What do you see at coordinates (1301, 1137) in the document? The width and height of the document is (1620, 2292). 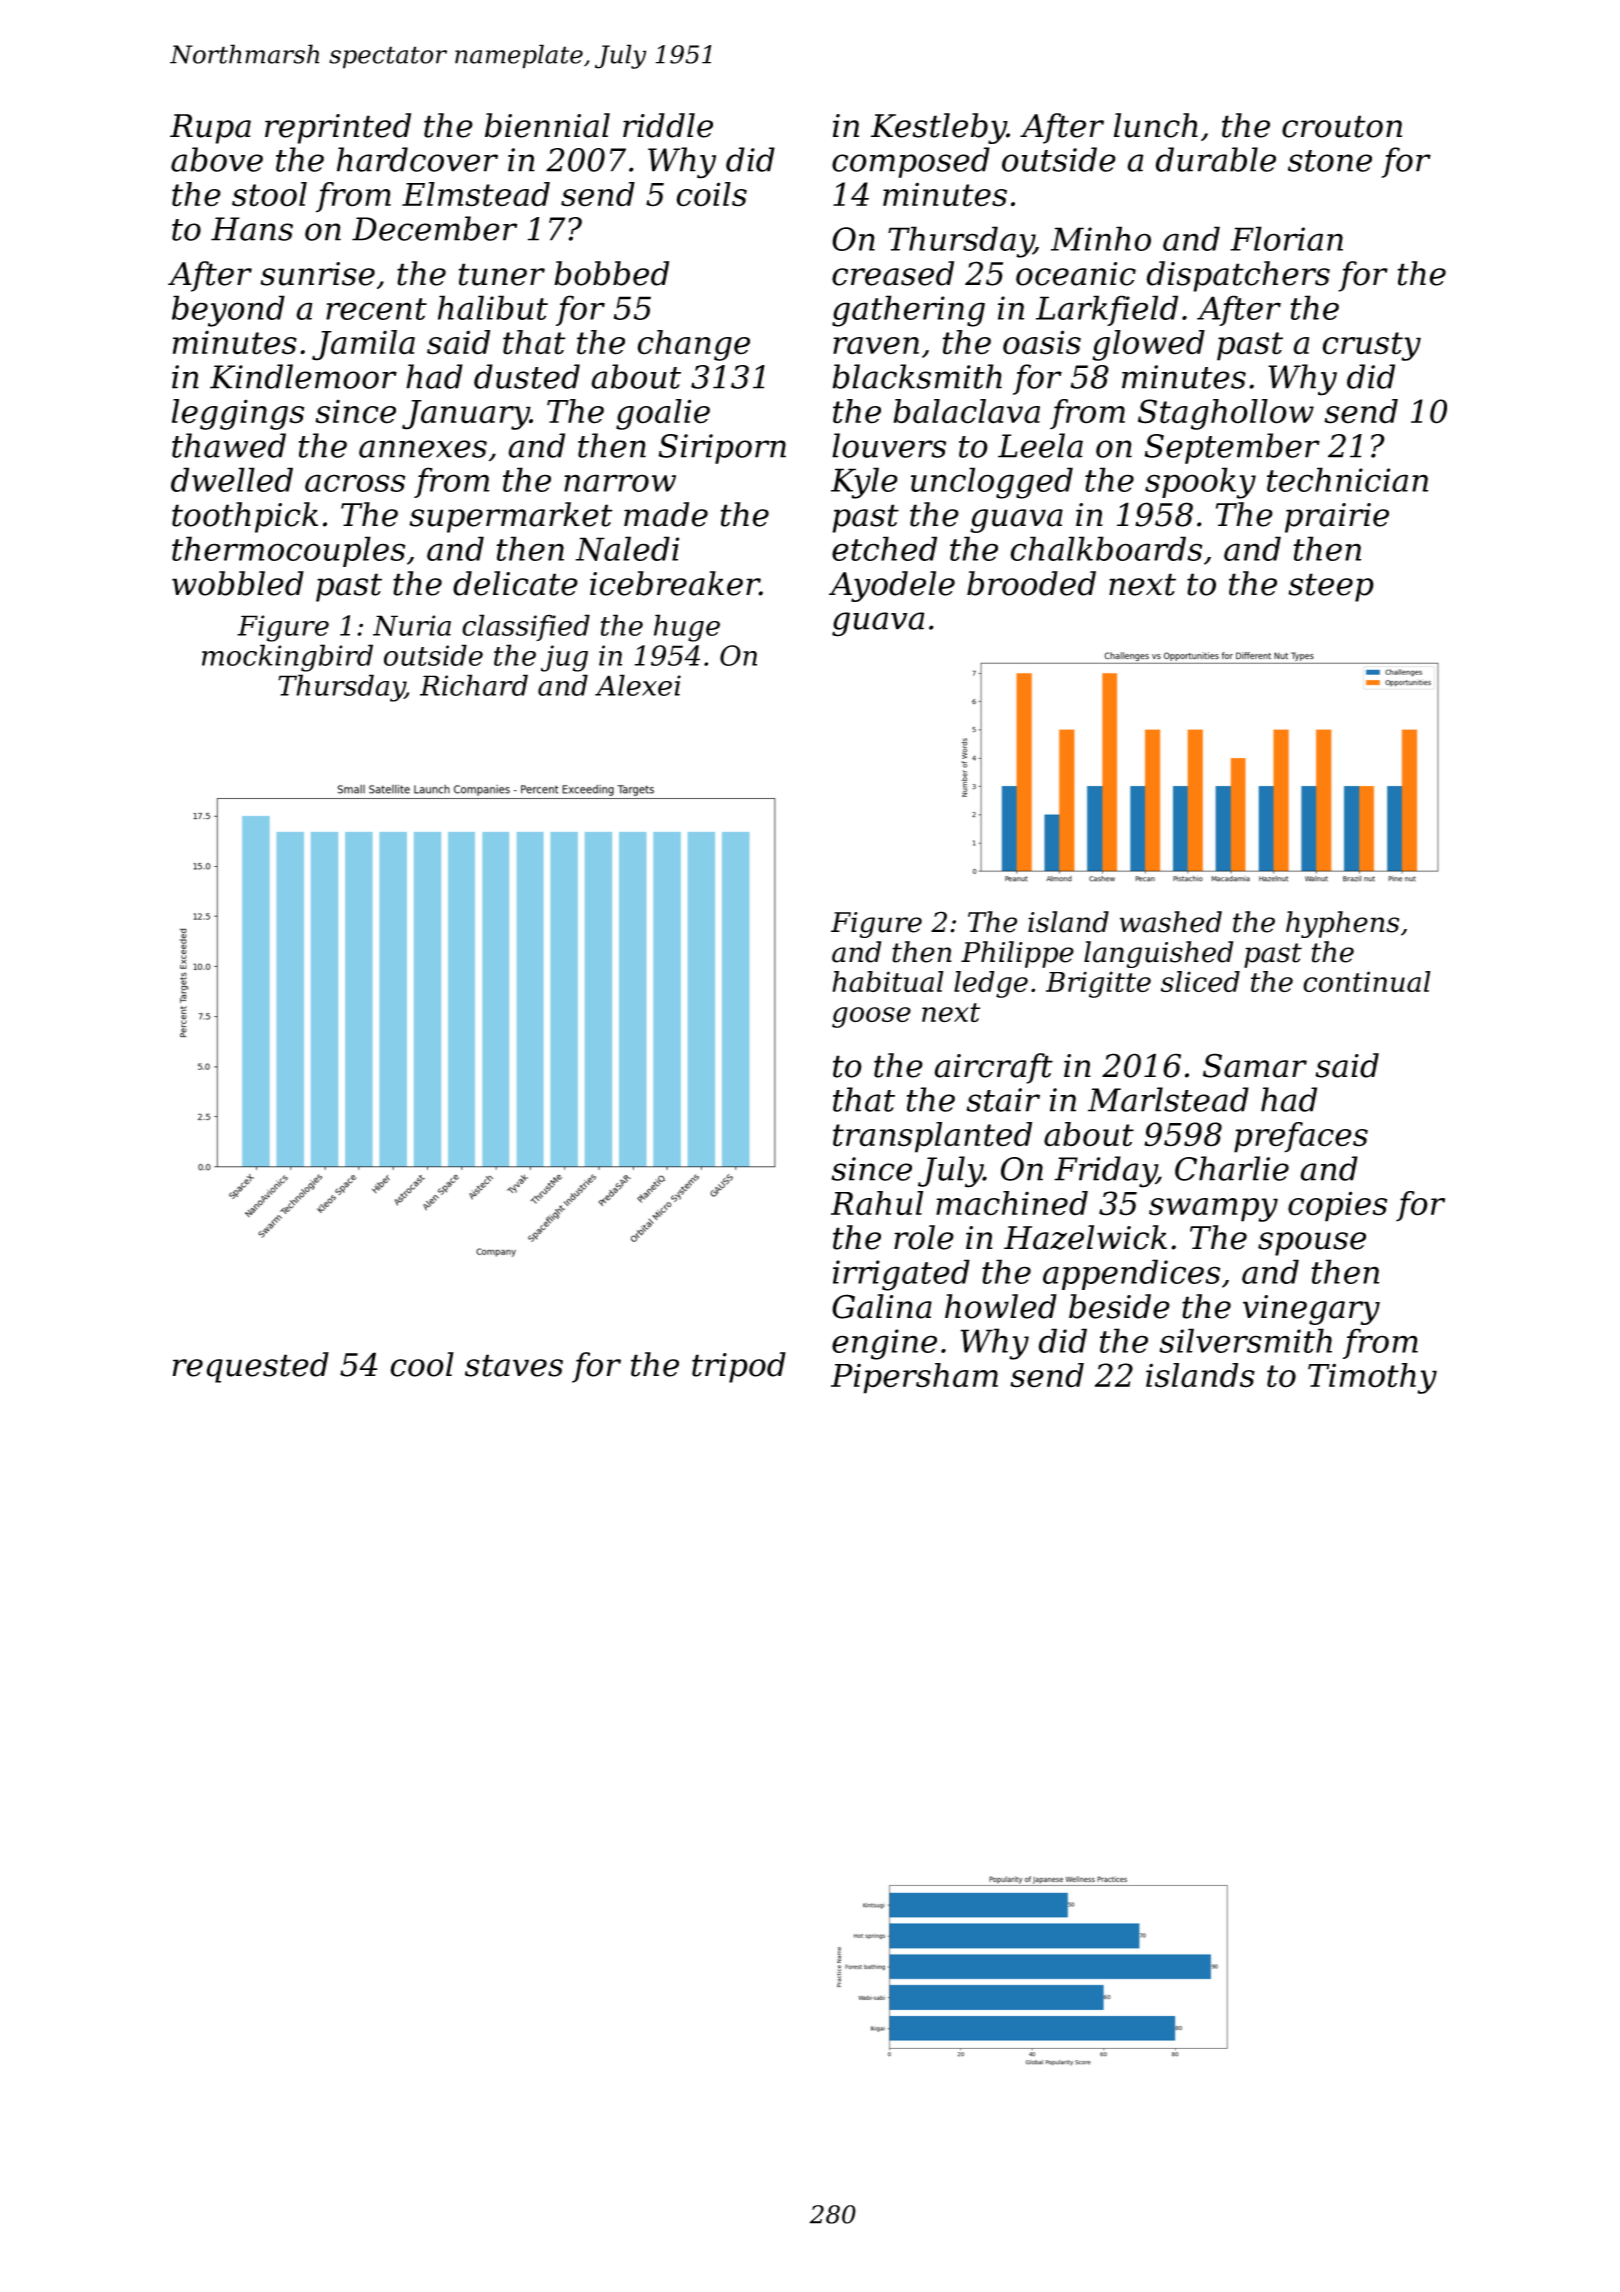 I see `prefaces` at bounding box center [1301, 1137].
